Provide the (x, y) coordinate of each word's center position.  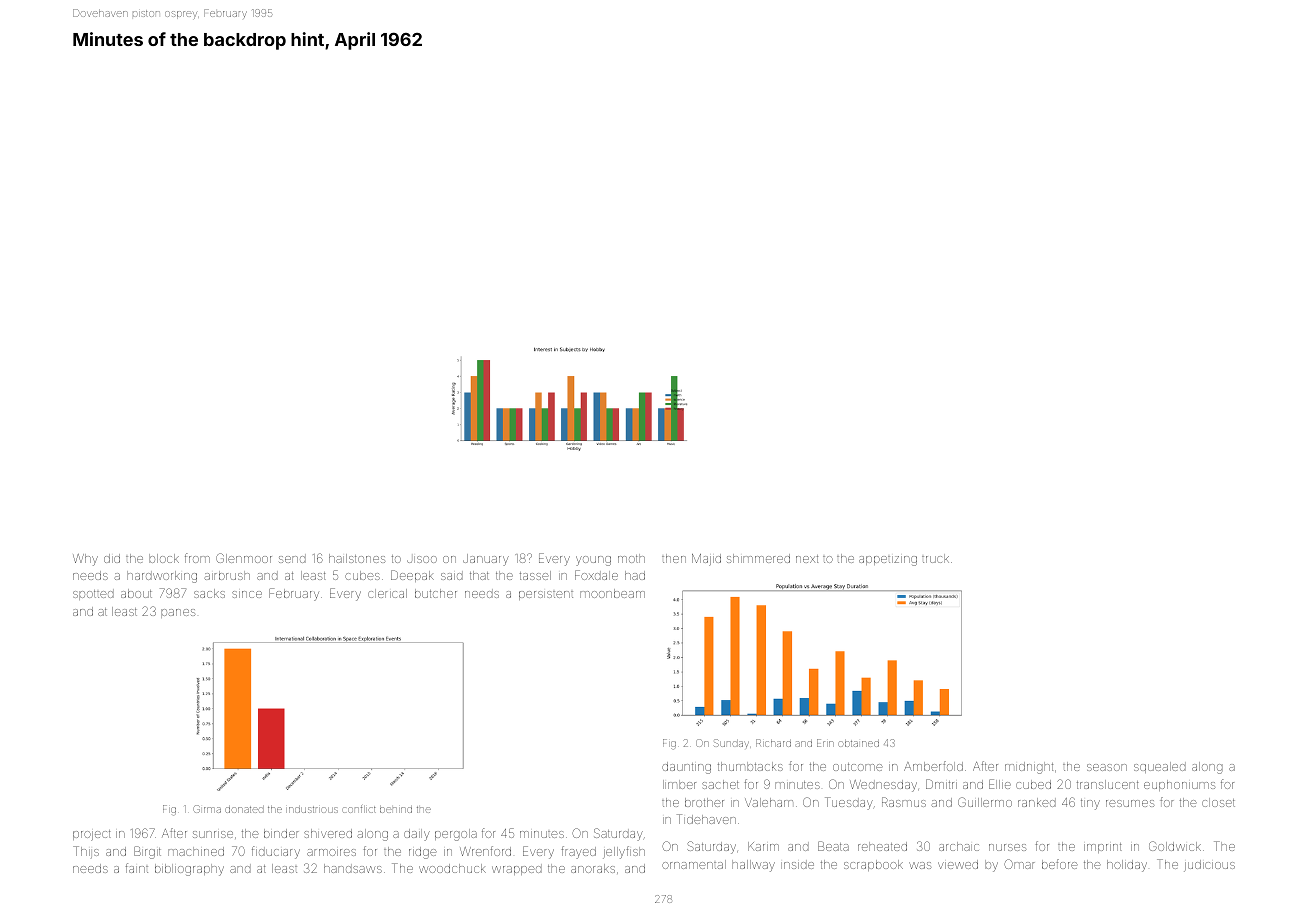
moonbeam (612, 593)
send (292, 558)
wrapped (517, 869)
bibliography (189, 870)
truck (935, 558)
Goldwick (1175, 846)
